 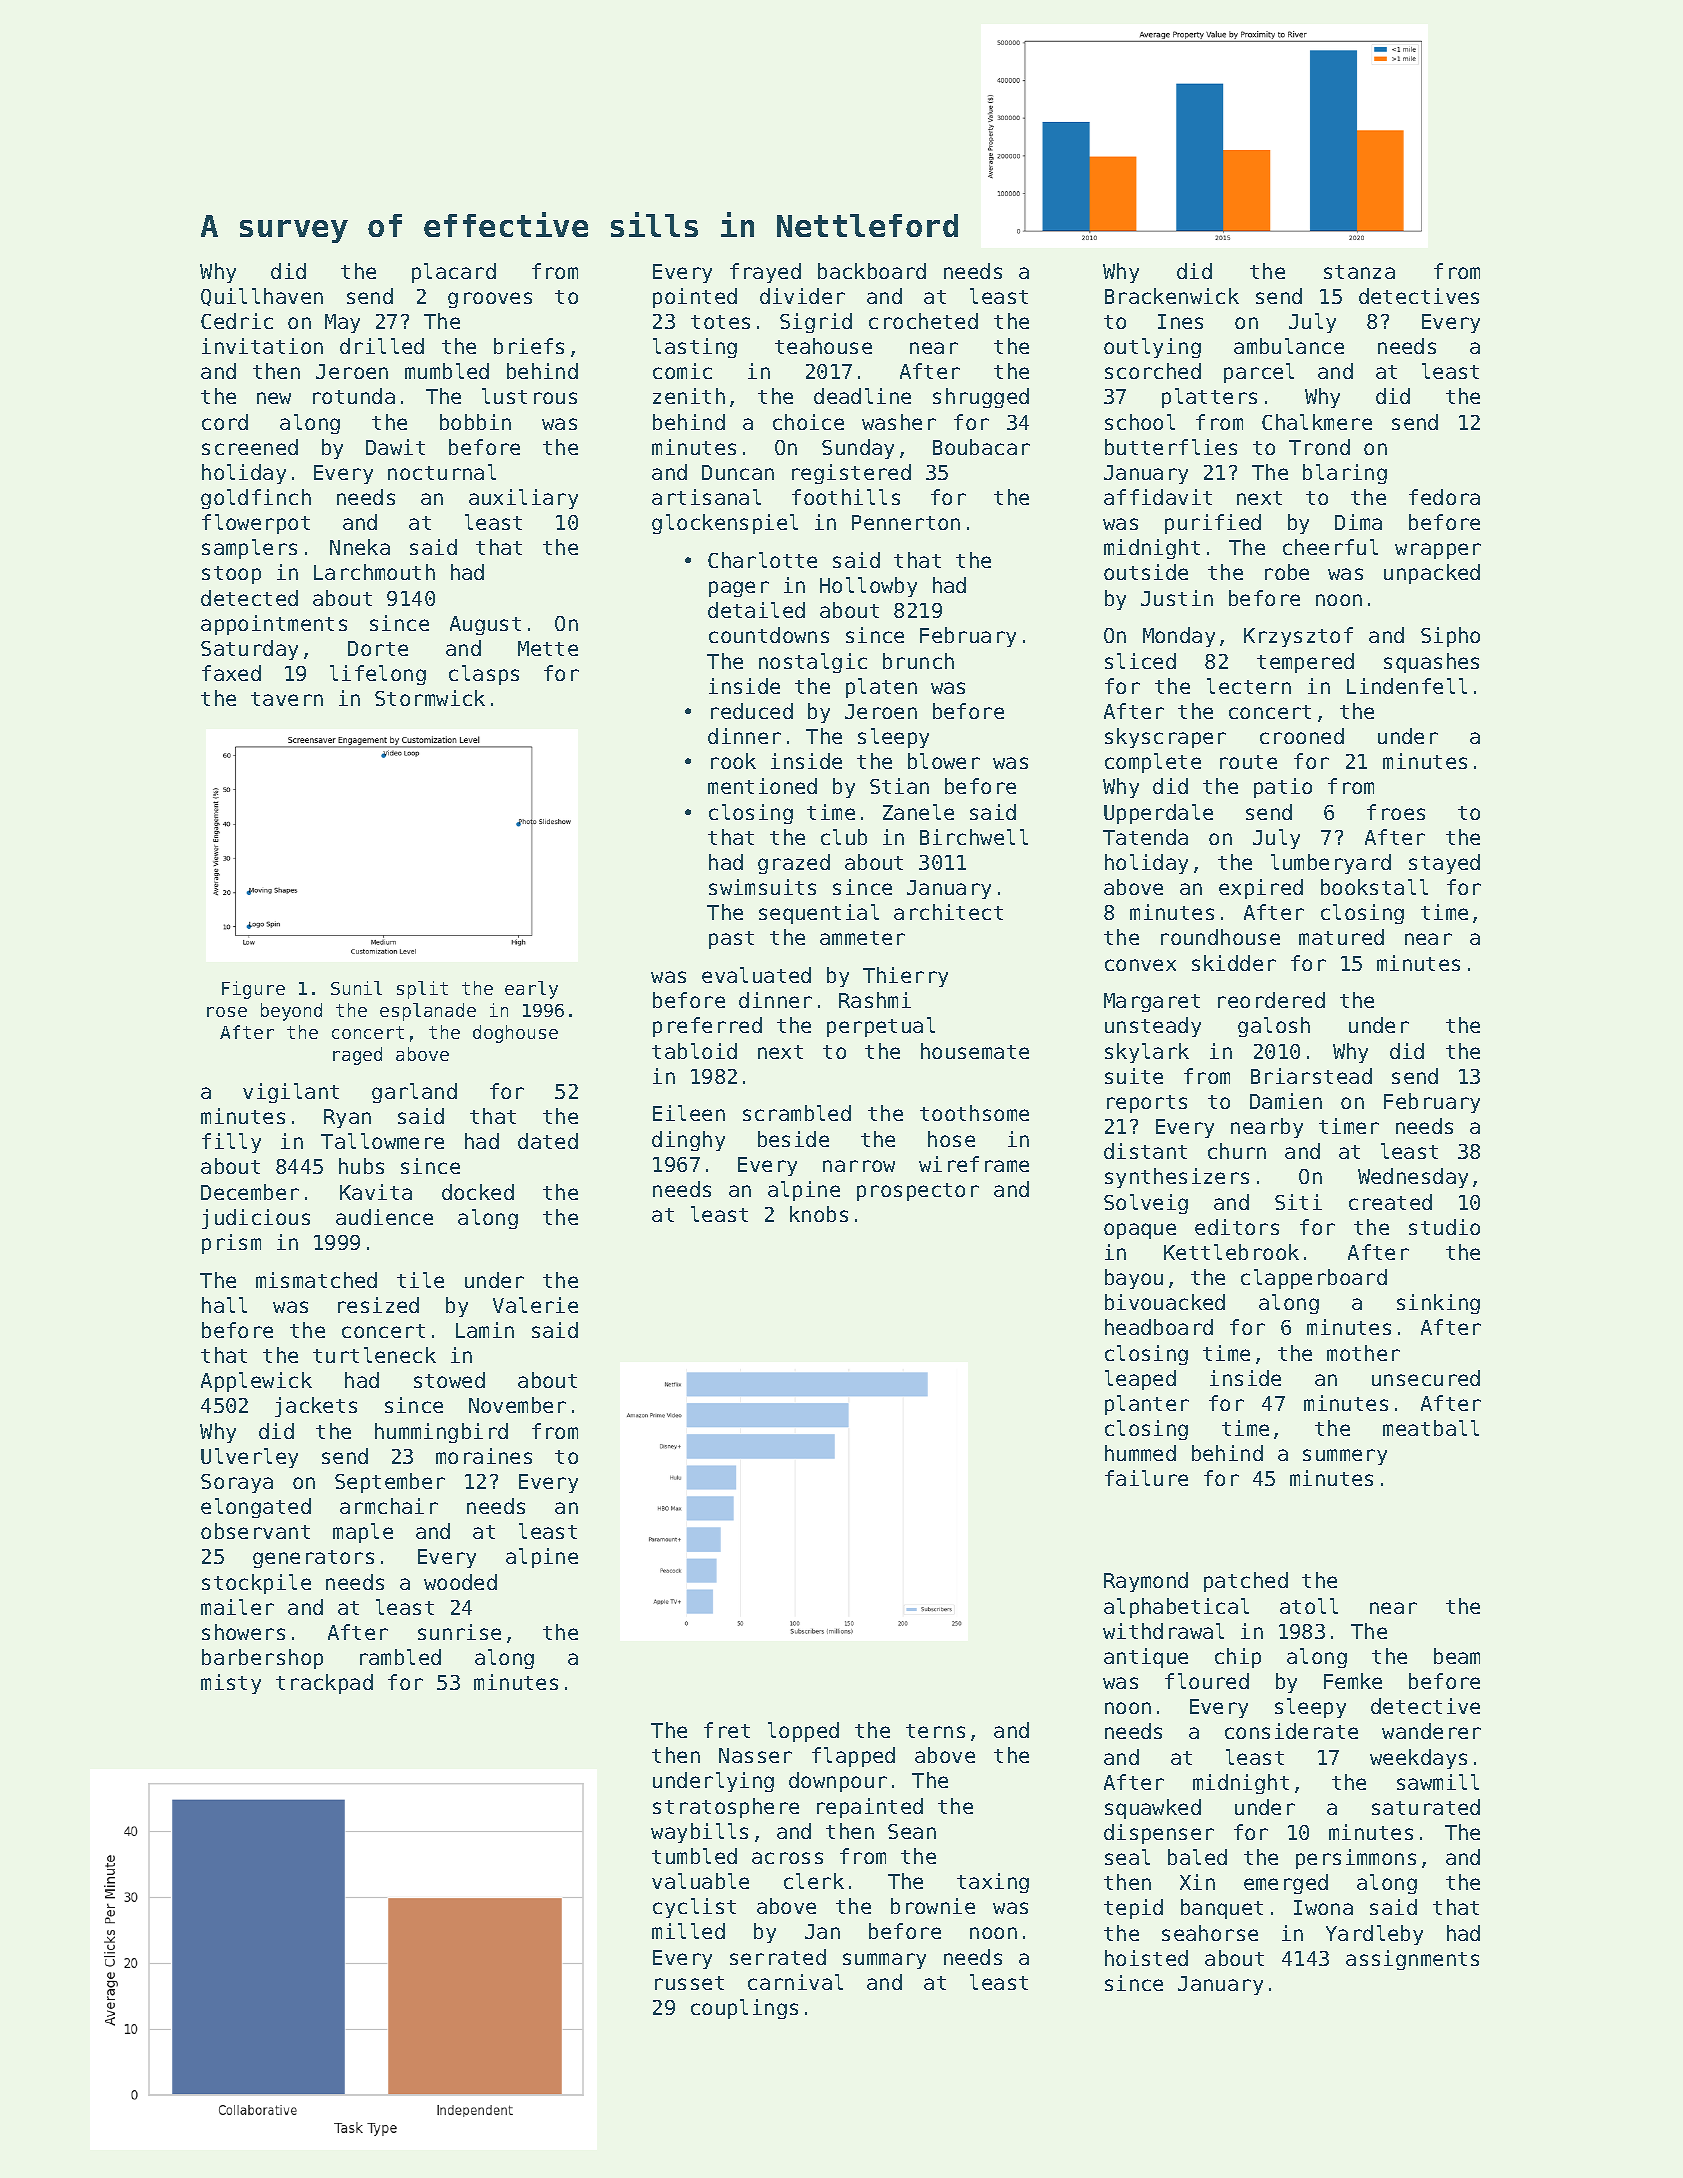 I want to click on knobs, so click(x=819, y=1214).
